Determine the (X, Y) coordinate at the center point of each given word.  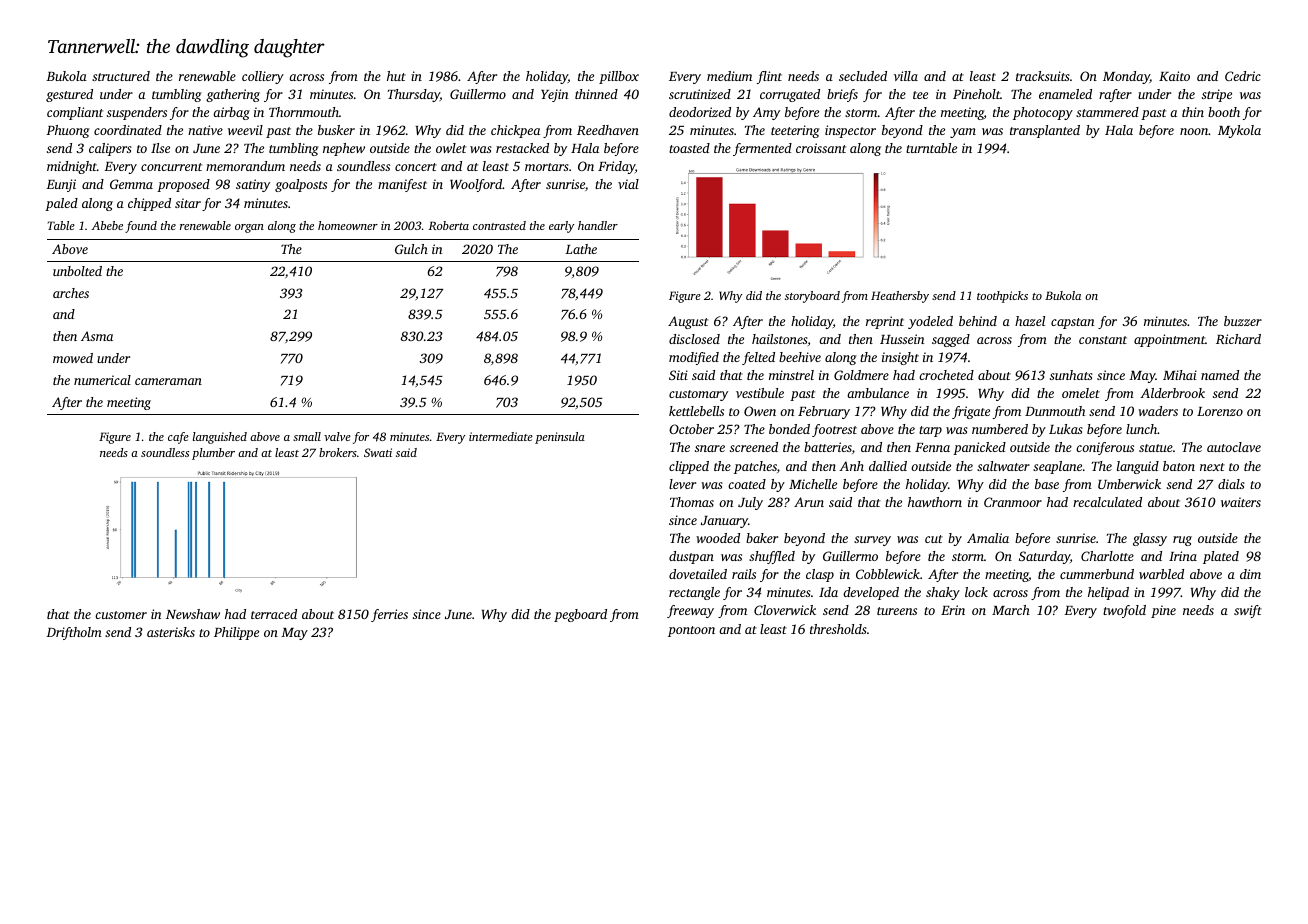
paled (61, 204)
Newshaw (193, 614)
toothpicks (1002, 297)
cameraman (168, 381)
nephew (344, 149)
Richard (1238, 339)
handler (598, 225)
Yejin (554, 95)
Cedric (1243, 76)
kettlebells (696, 411)
